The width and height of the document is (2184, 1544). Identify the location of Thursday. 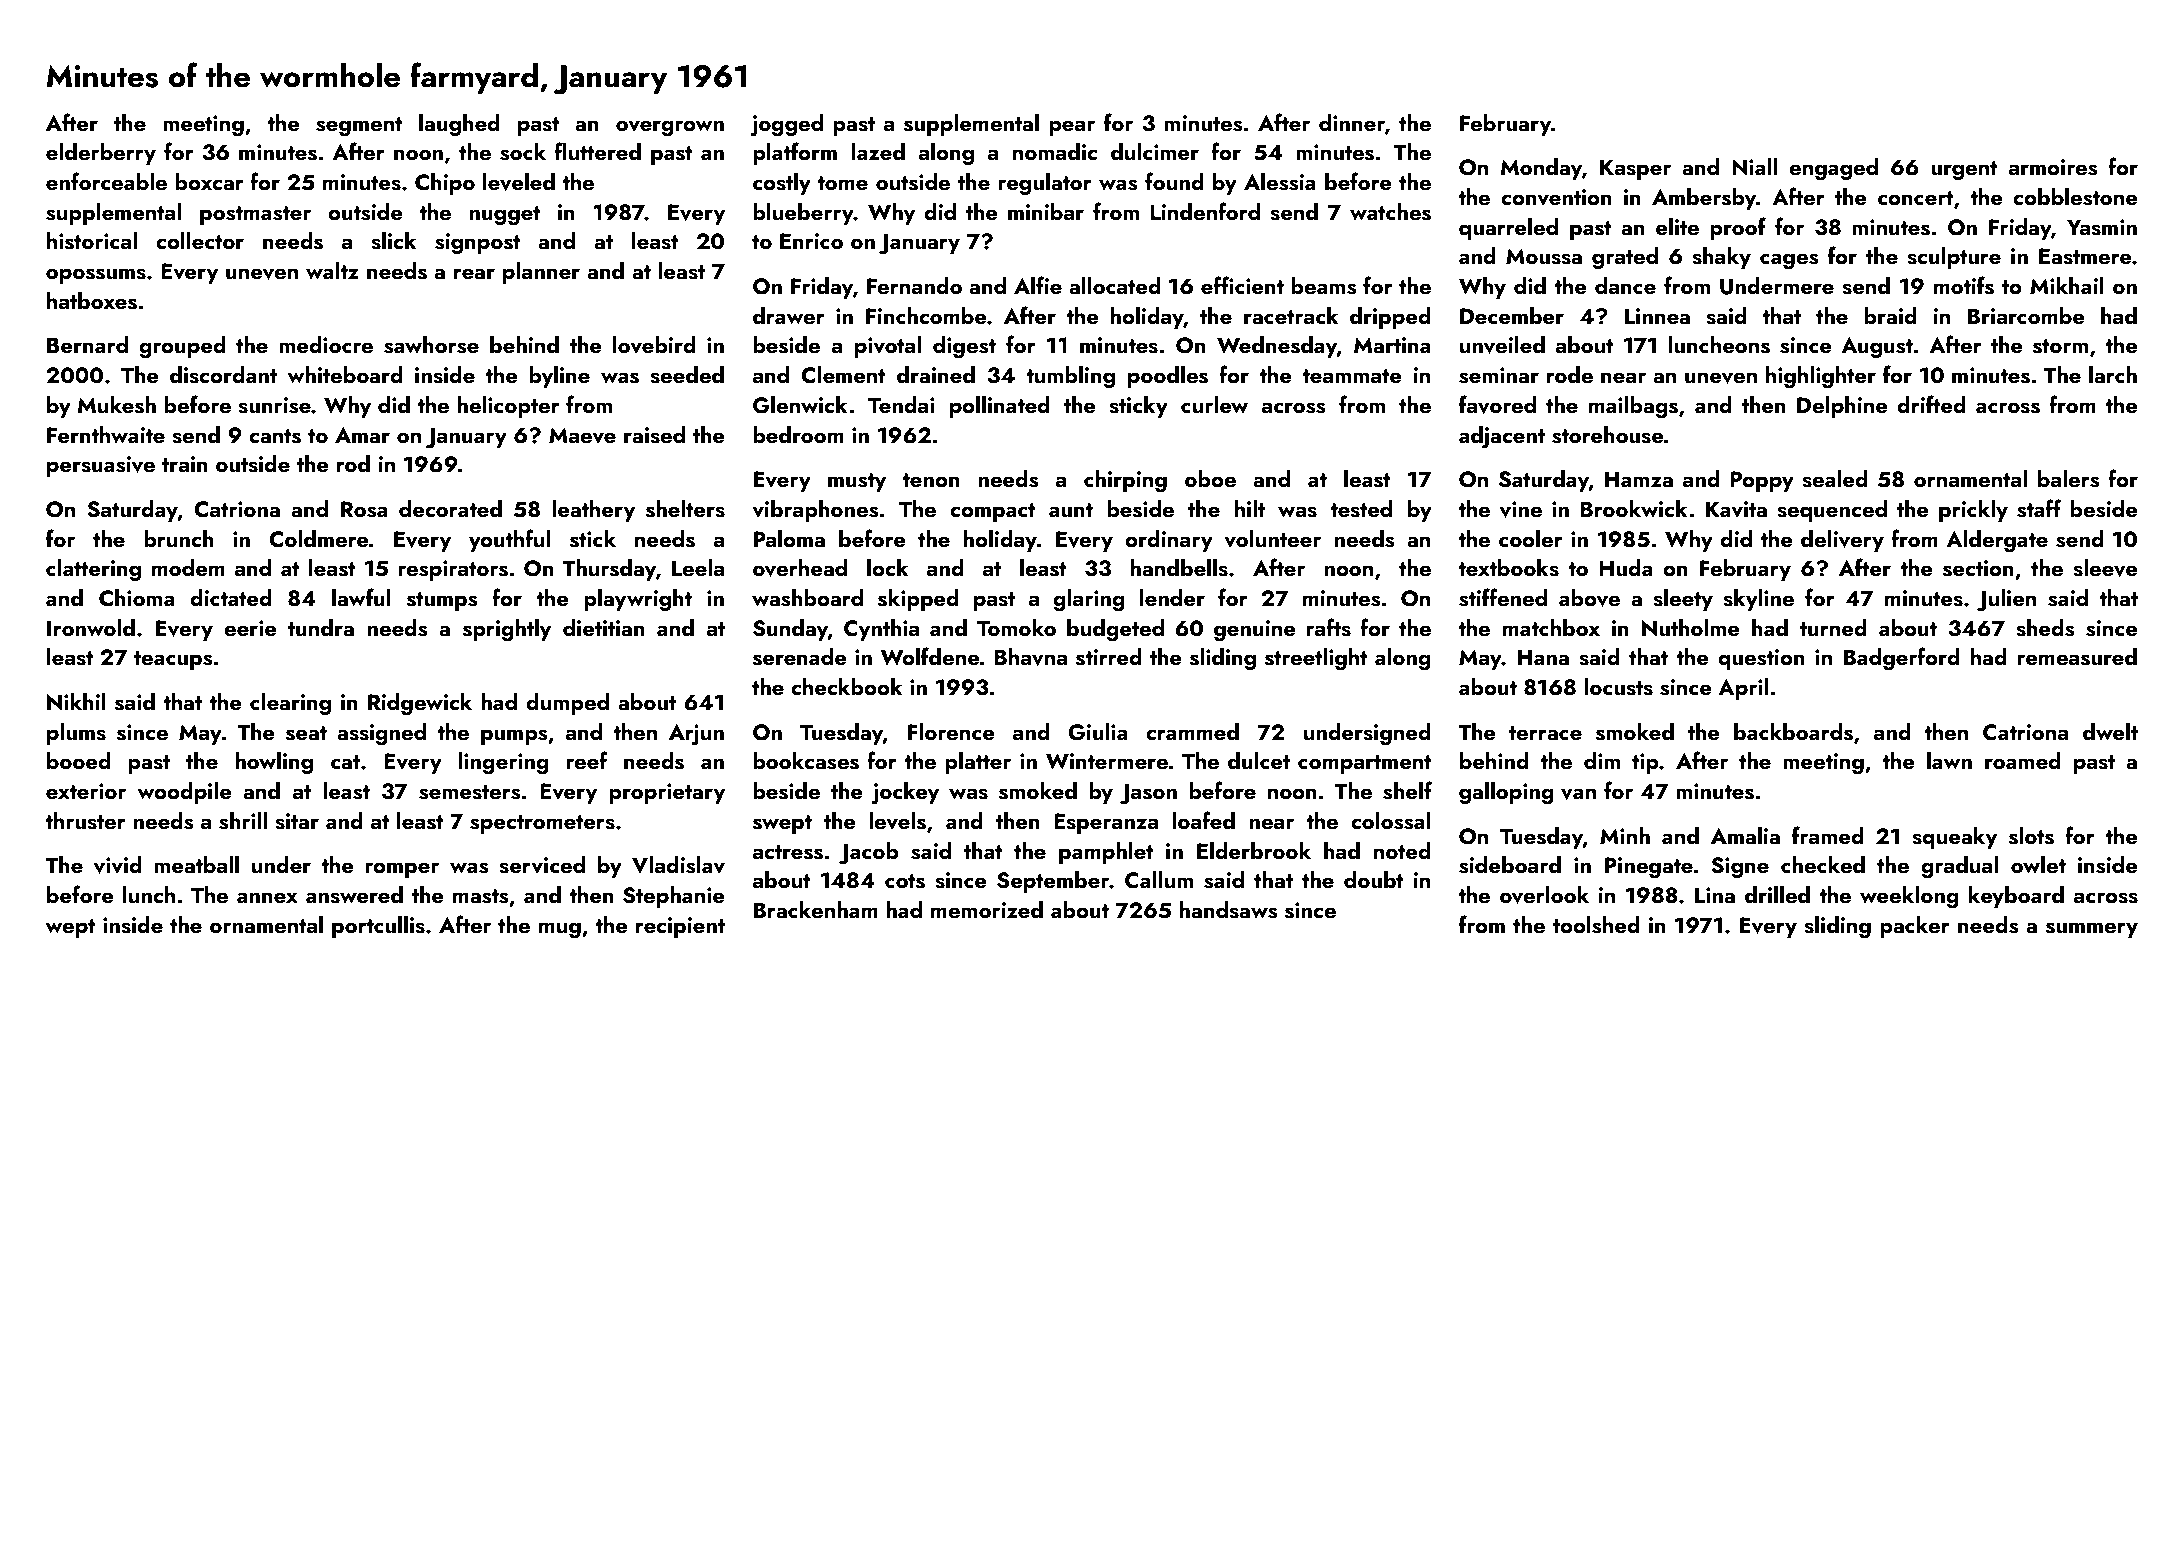
(609, 570).
